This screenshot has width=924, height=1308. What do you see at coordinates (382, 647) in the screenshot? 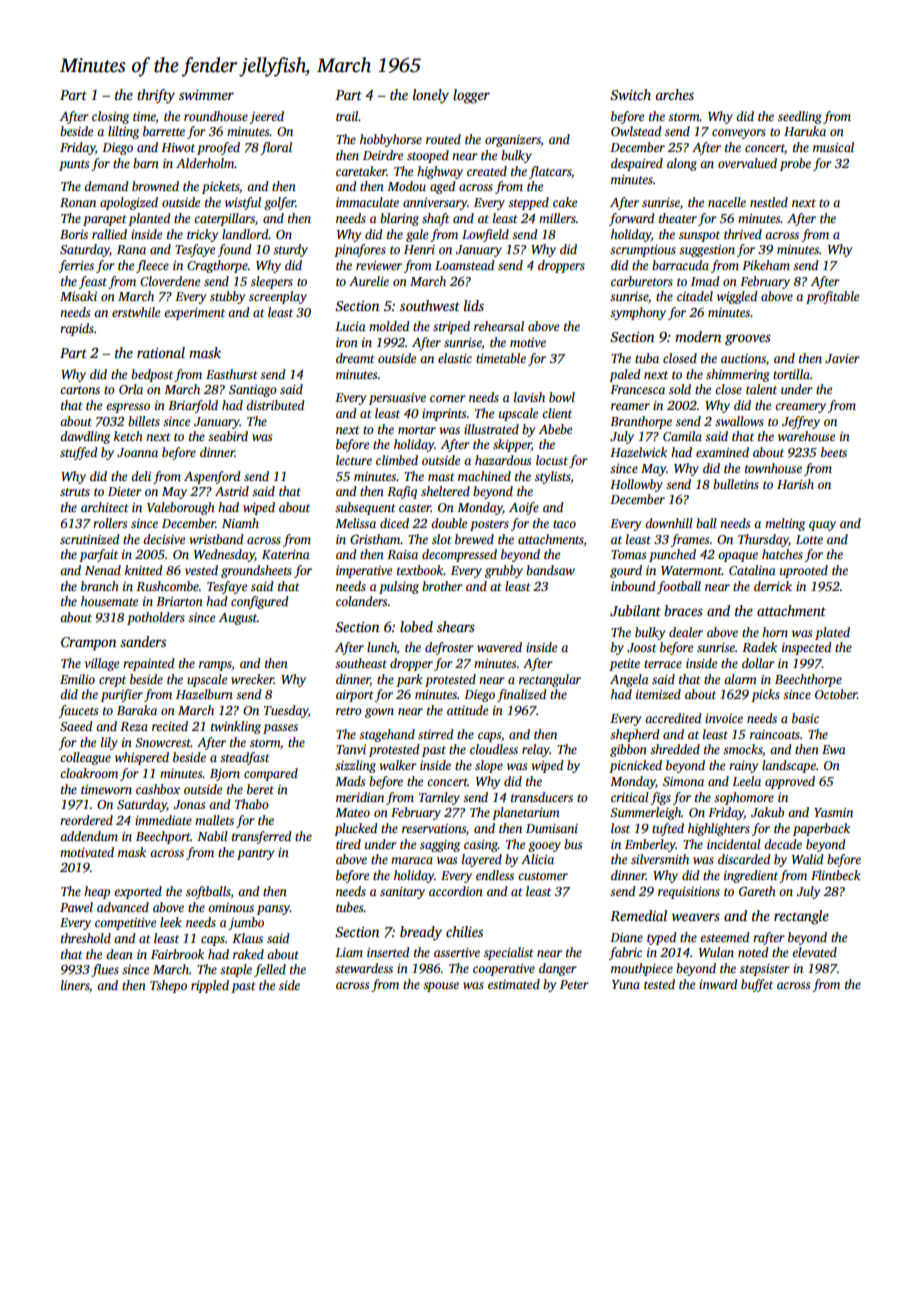
I see `lunch` at bounding box center [382, 647].
